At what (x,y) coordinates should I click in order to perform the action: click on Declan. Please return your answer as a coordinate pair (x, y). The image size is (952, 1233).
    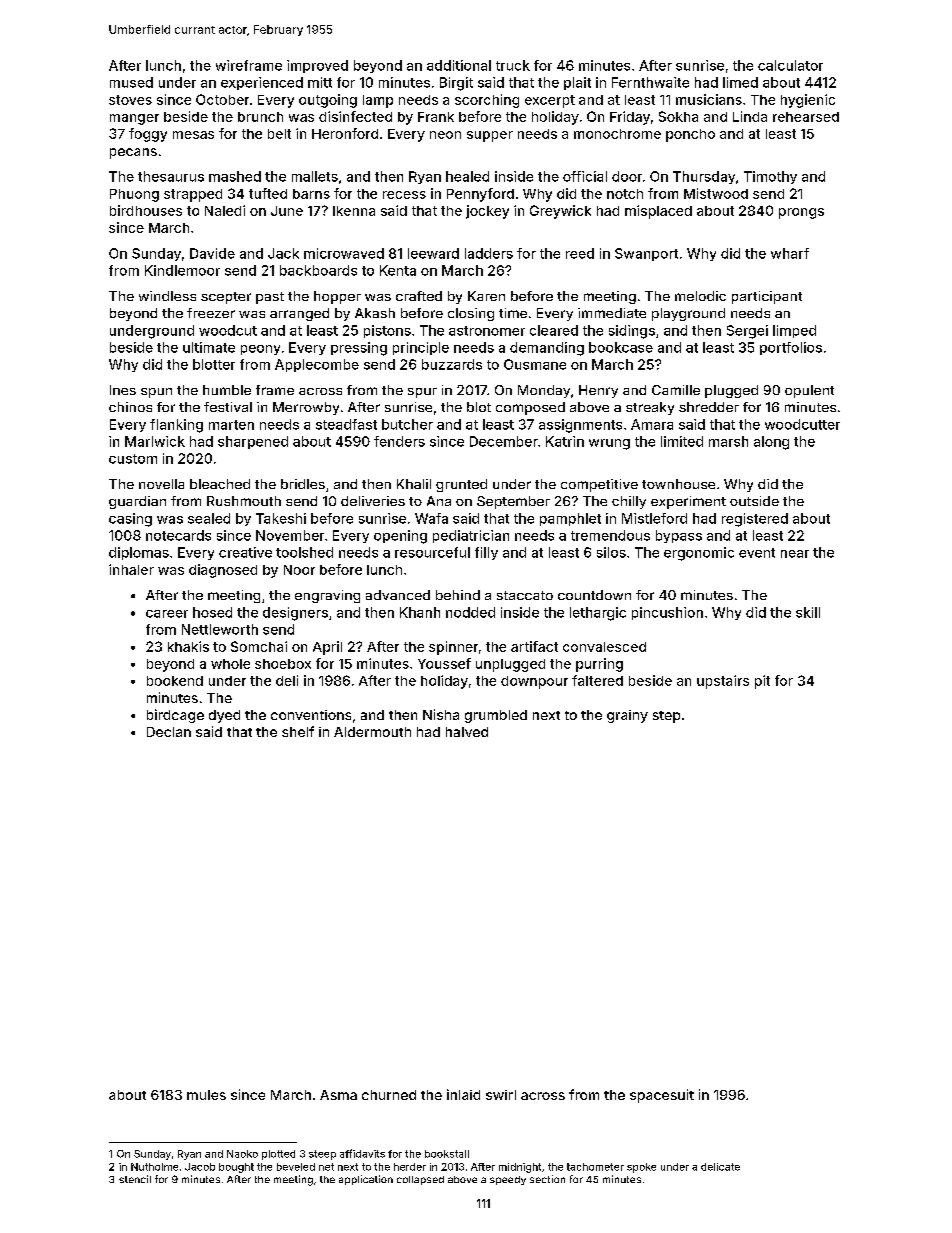
    Looking at the image, I should click on (169, 732).
